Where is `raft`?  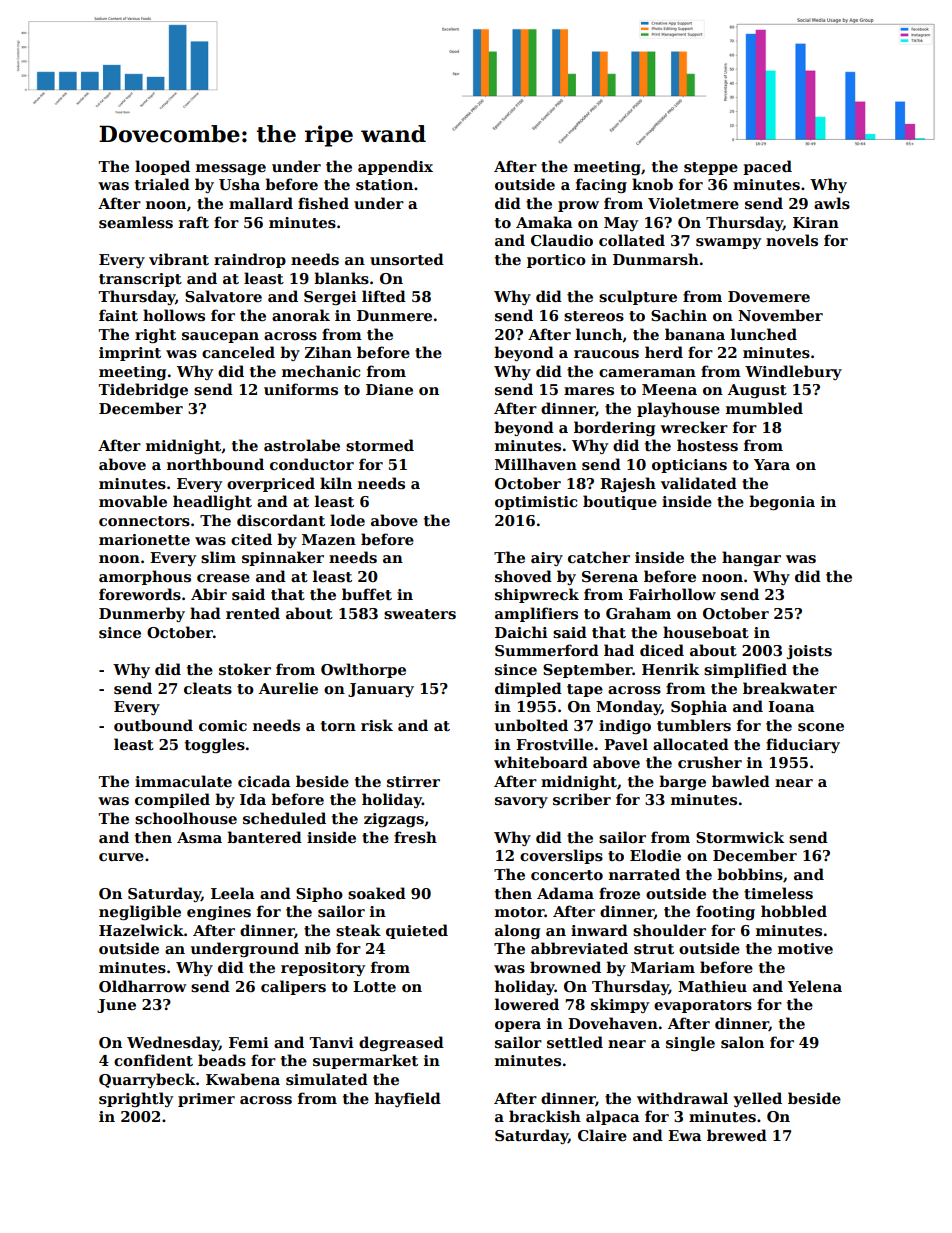
raft is located at coordinates (194, 222).
